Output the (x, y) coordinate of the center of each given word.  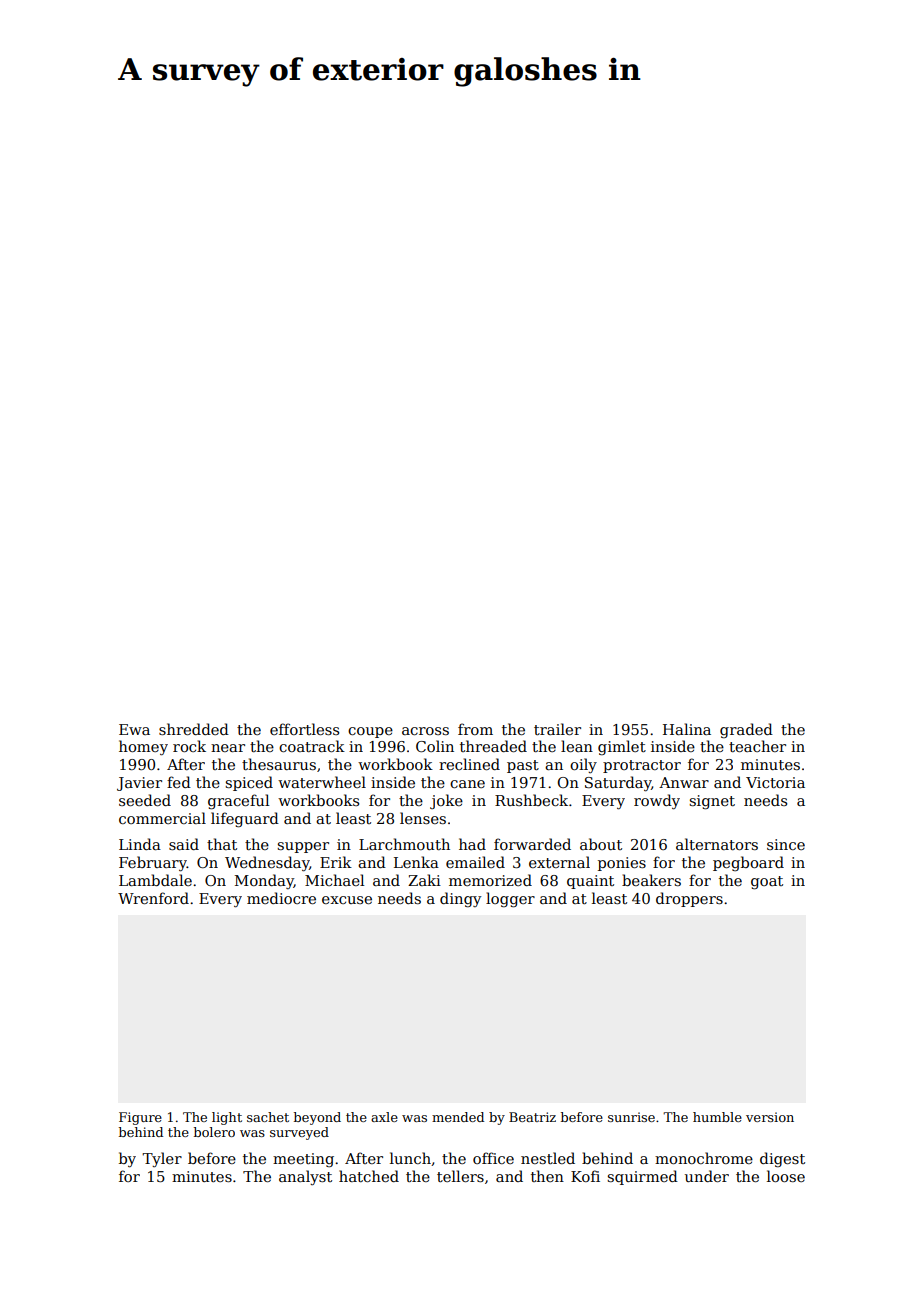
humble (717, 1117)
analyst (305, 1177)
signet (712, 802)
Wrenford (153, 898)
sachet (268, 1117)
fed (179, 782)
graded (746, 730)
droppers (689, 899)
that (222, 844)
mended (458, 1117)
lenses (423, 818)
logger (510, 900)
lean (577, 746)
